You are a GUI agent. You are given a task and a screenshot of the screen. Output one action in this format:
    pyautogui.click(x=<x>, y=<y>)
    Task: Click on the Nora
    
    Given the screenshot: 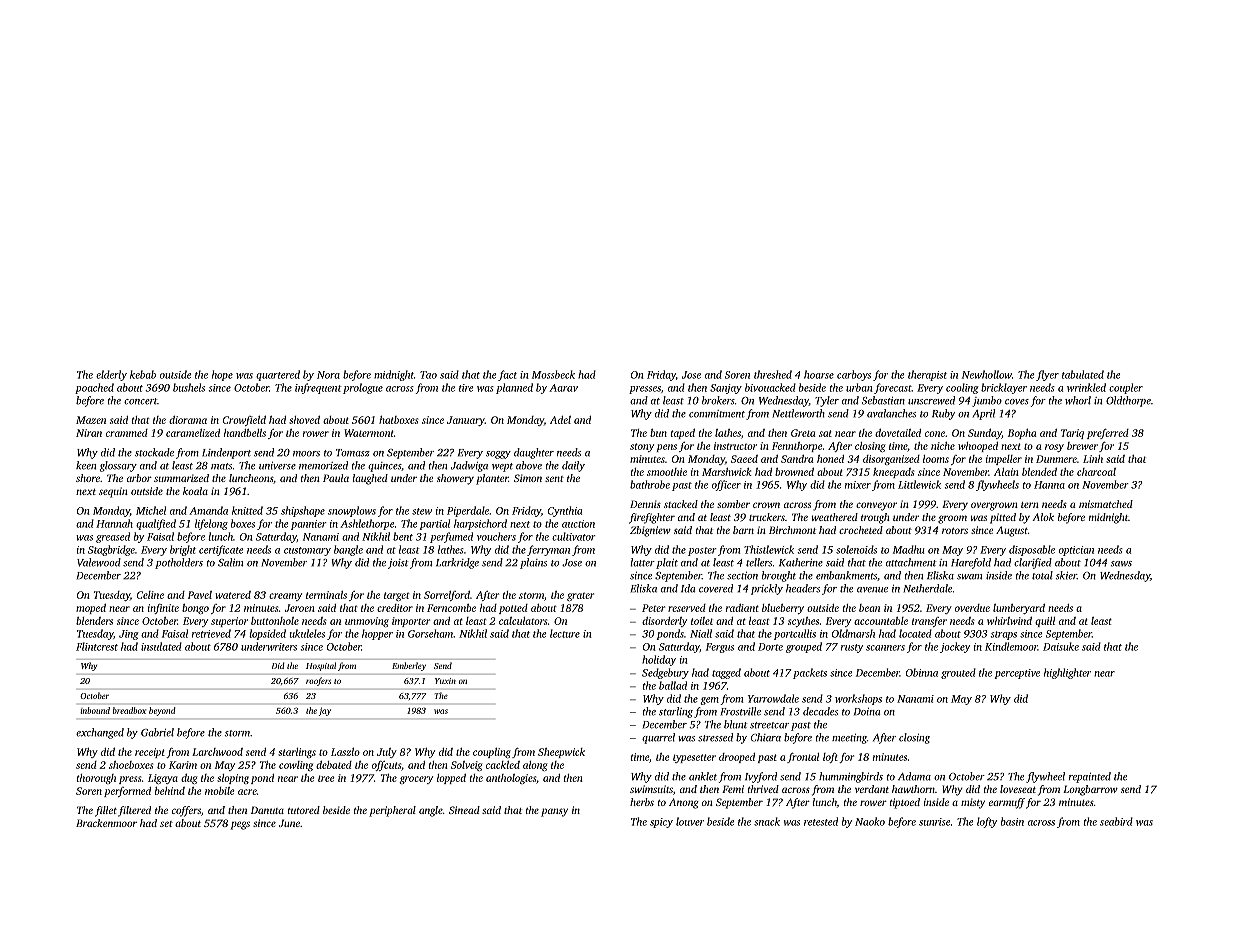 What is the action you would take?
    pyautogui.click(x=328, y=375)
